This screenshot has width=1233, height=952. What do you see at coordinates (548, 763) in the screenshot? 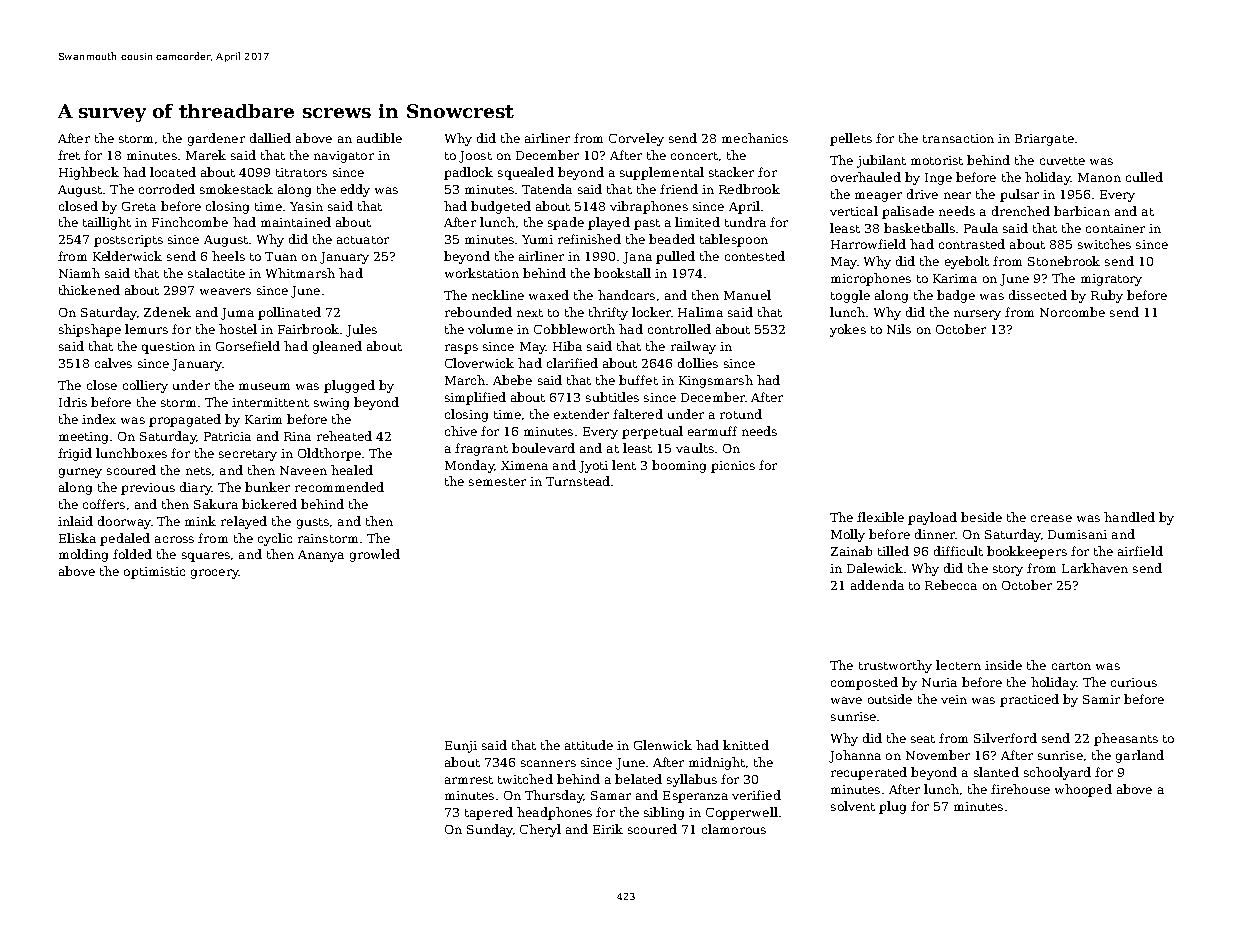
I see `scanners` at bounding box center [548, 763].
